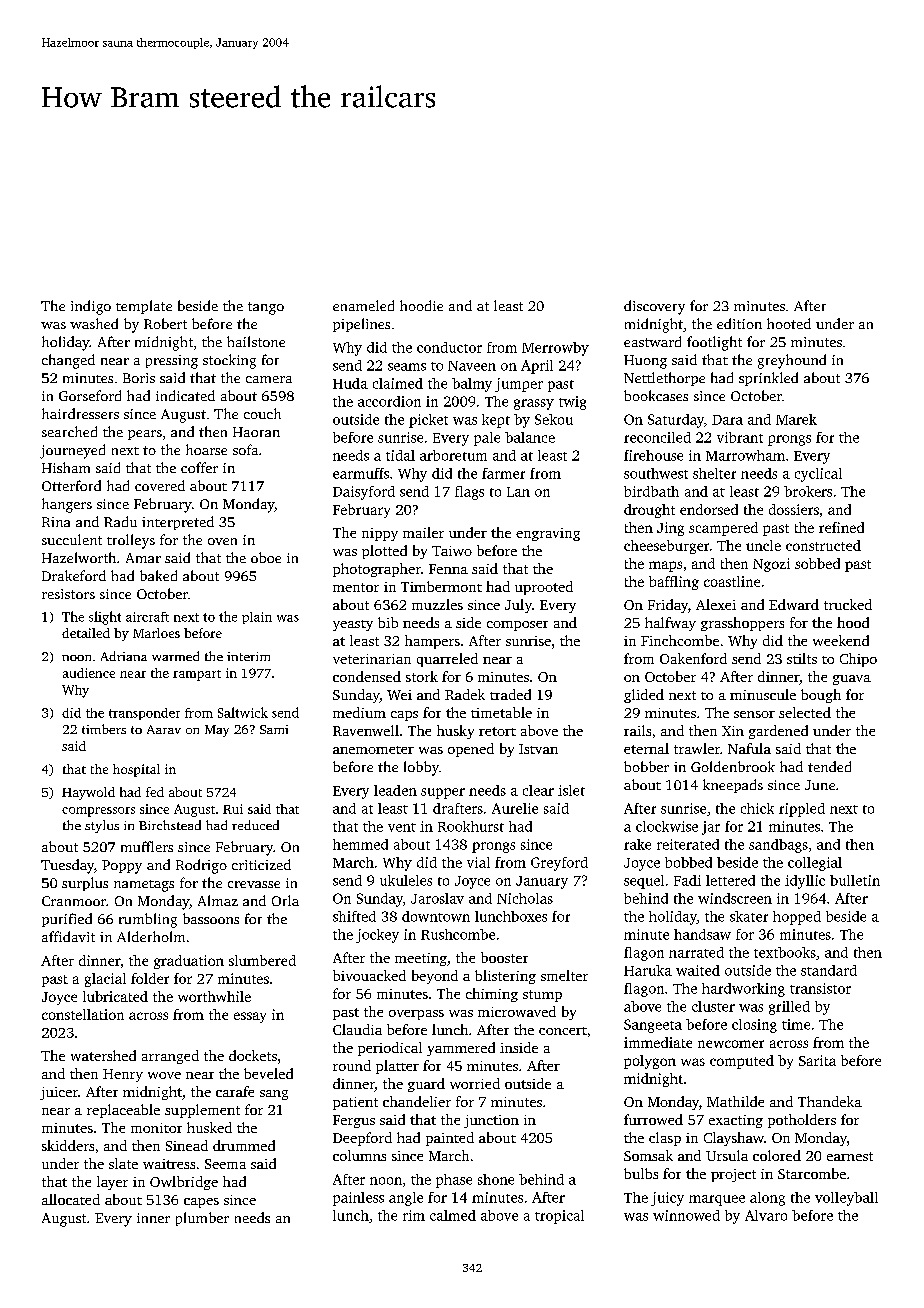 This screenshot has height=1308, width=924. Describe the element at coordinates (363, 305) in the screenshot. I see `enameled` at that location.
